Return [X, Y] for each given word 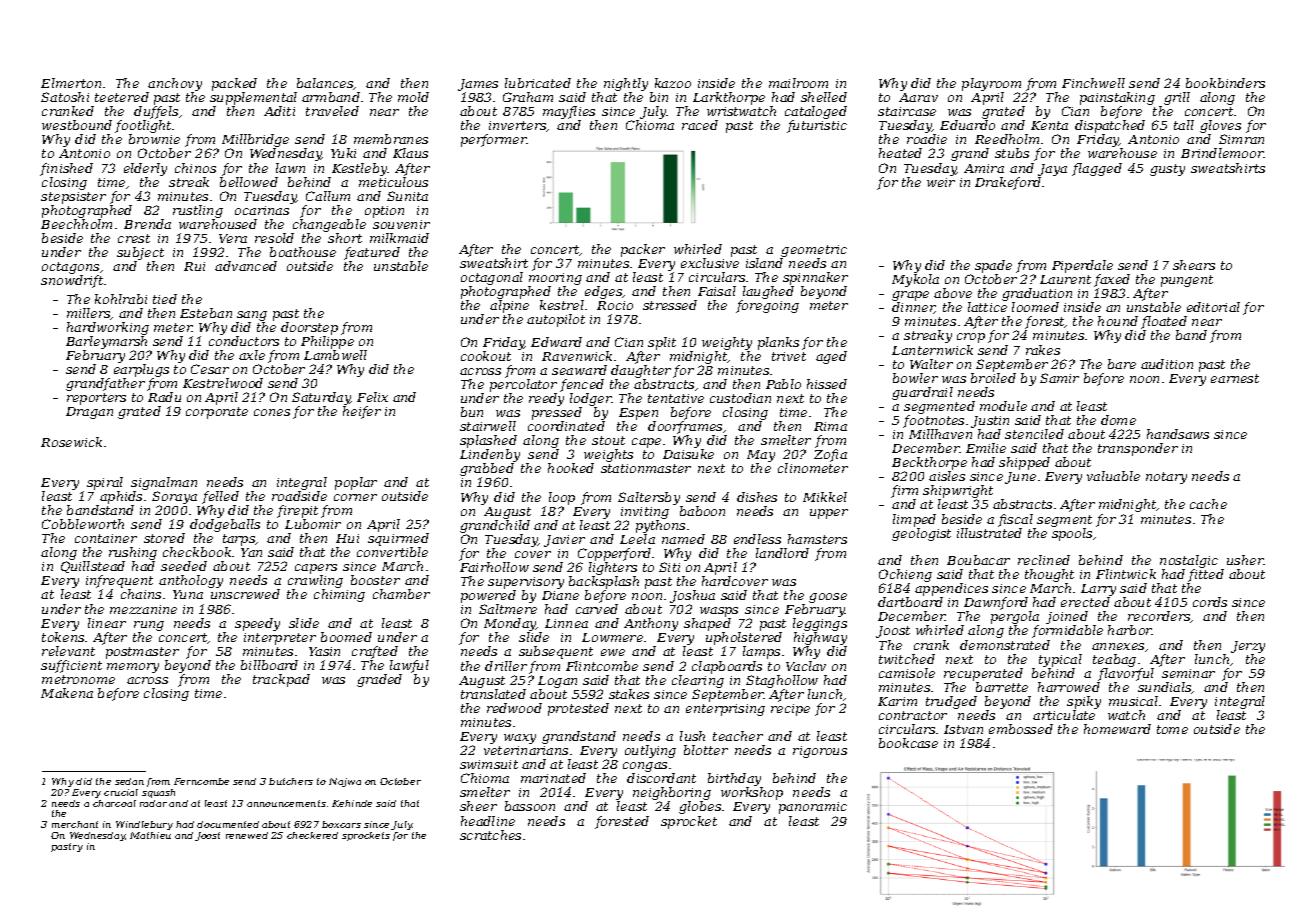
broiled [993, 378]
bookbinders [1225, 83]
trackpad [281, 680]
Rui [194, 266]
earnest [1235, 378]
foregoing [767, 306]
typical [1060, 660]
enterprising [725, 710]
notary [1166, 478]
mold [413, 97]
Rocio [615, 305]
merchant [75, 824]
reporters [96, 399]
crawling [315, 581]
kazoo [673, 83]
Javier [564, 541]
